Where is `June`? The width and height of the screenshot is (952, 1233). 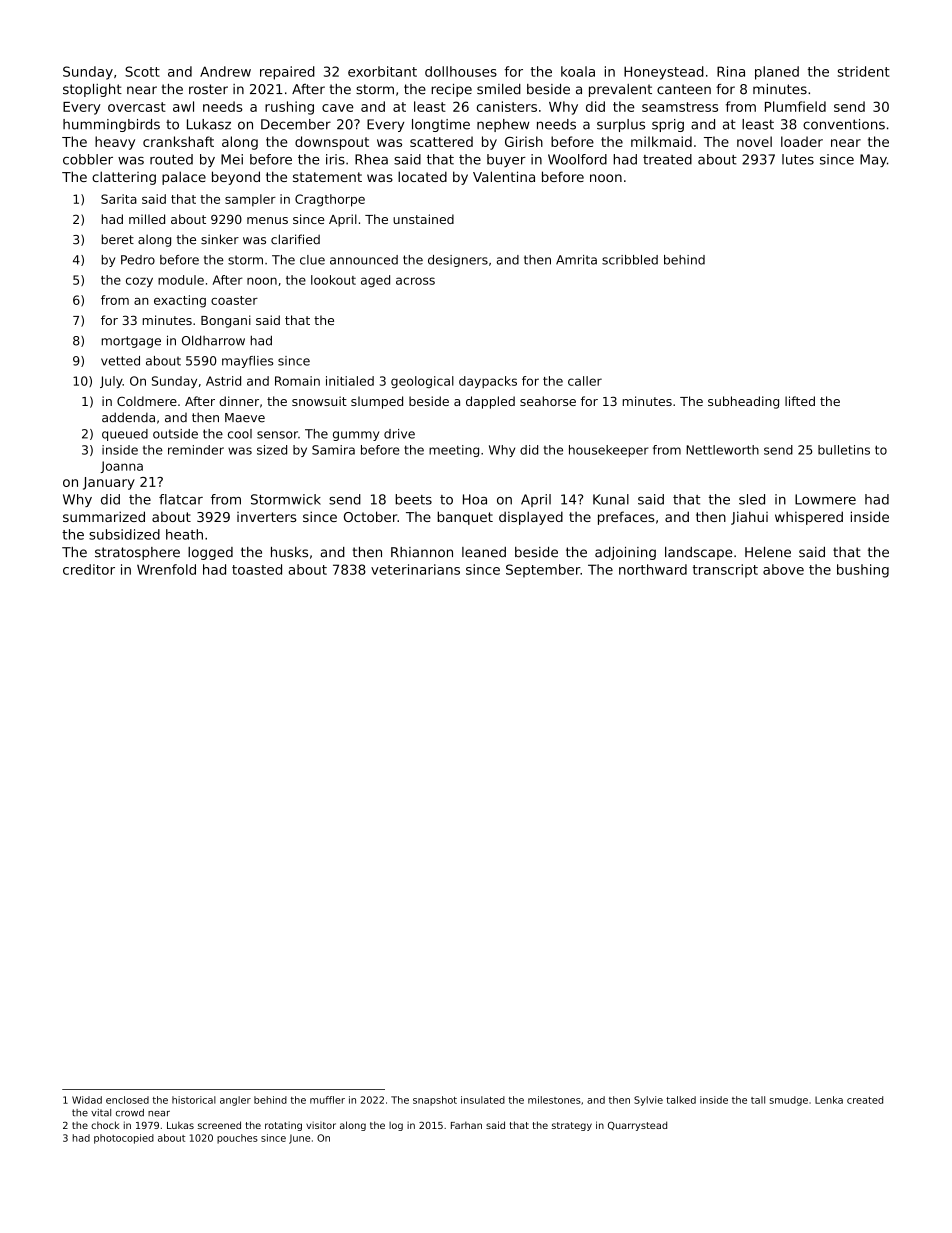
June is located at coordinates (299, 1139).
